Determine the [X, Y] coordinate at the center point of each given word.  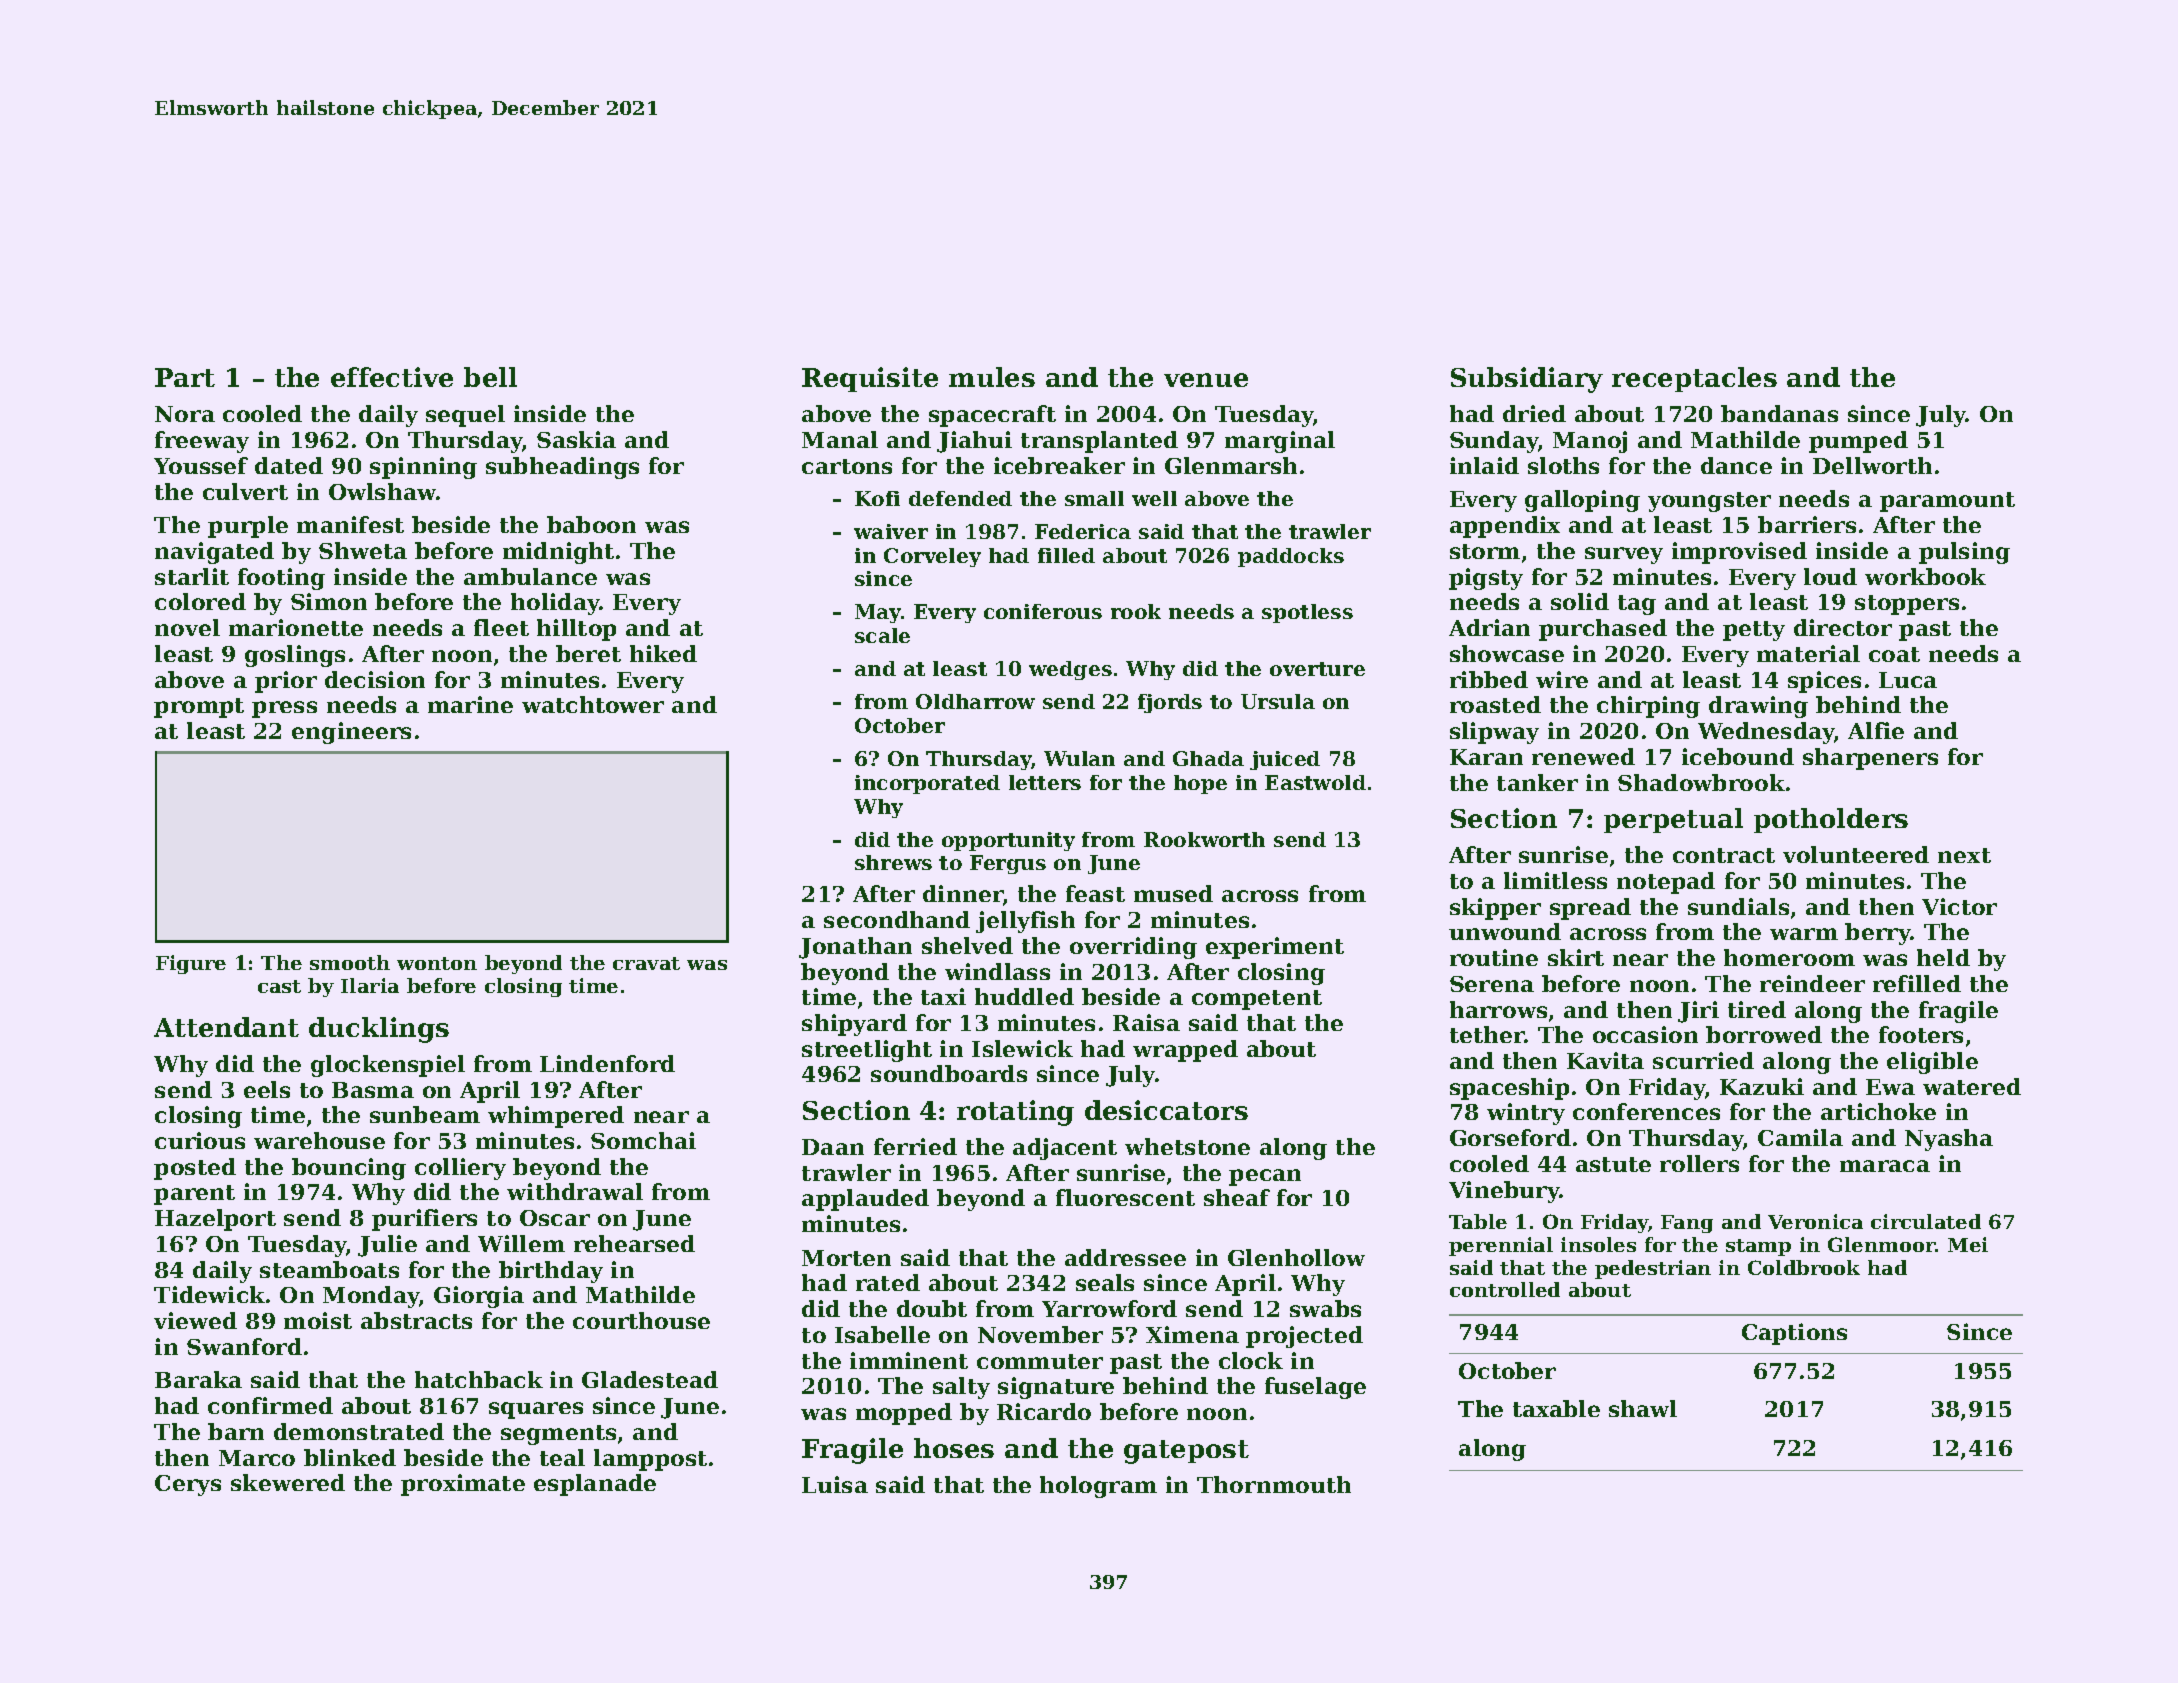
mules [992, 377]
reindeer [1812, 983]
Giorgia [479, 1297]
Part [185, 377]
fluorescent [1125, 1197]
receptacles [1694, 379]
